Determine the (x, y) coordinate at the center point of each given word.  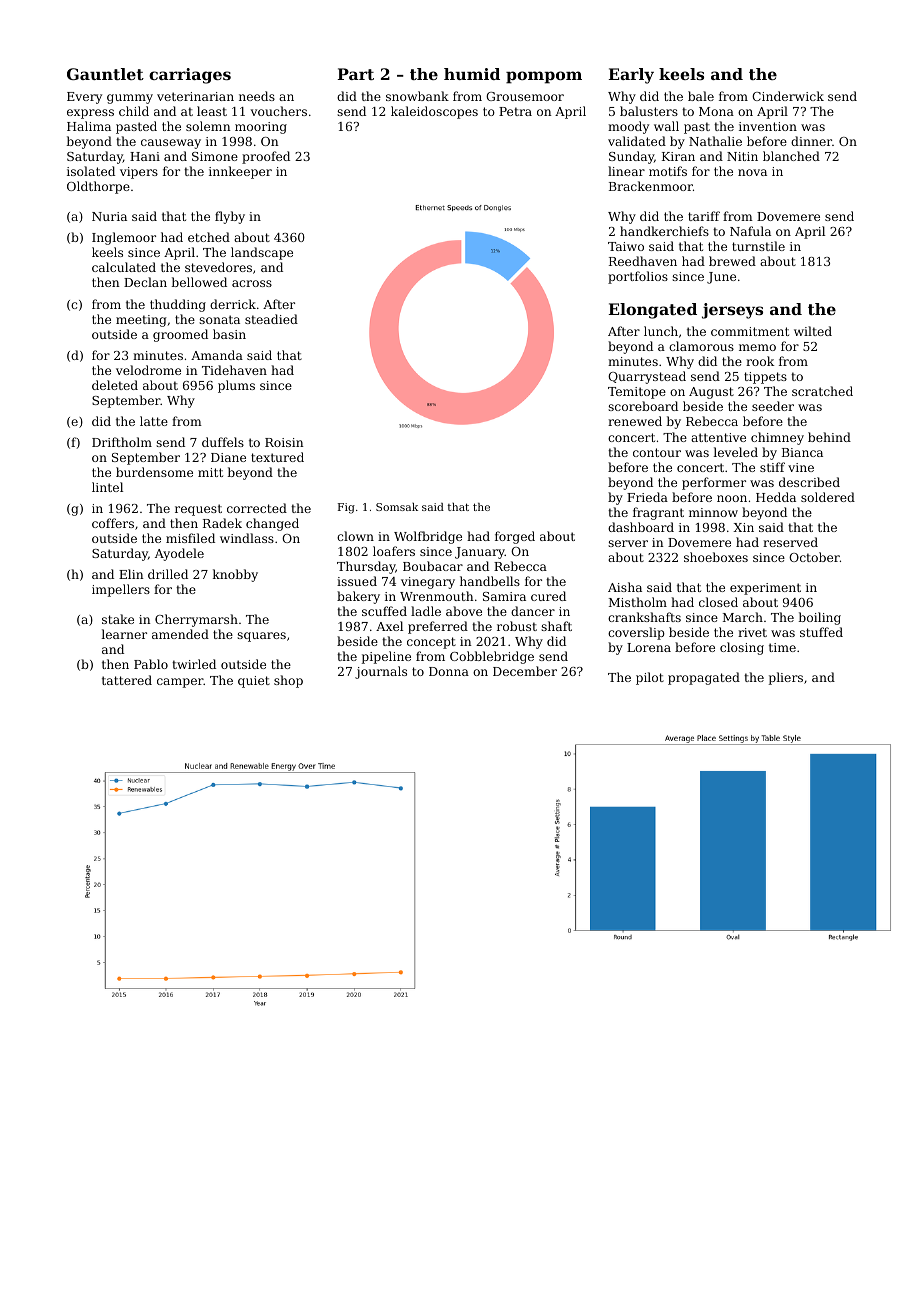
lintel (107, 487)
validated (637, 141)
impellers (121, 590)
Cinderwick (788, 96)
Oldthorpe (98, 187)
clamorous (701, 346)
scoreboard (643, 406)
